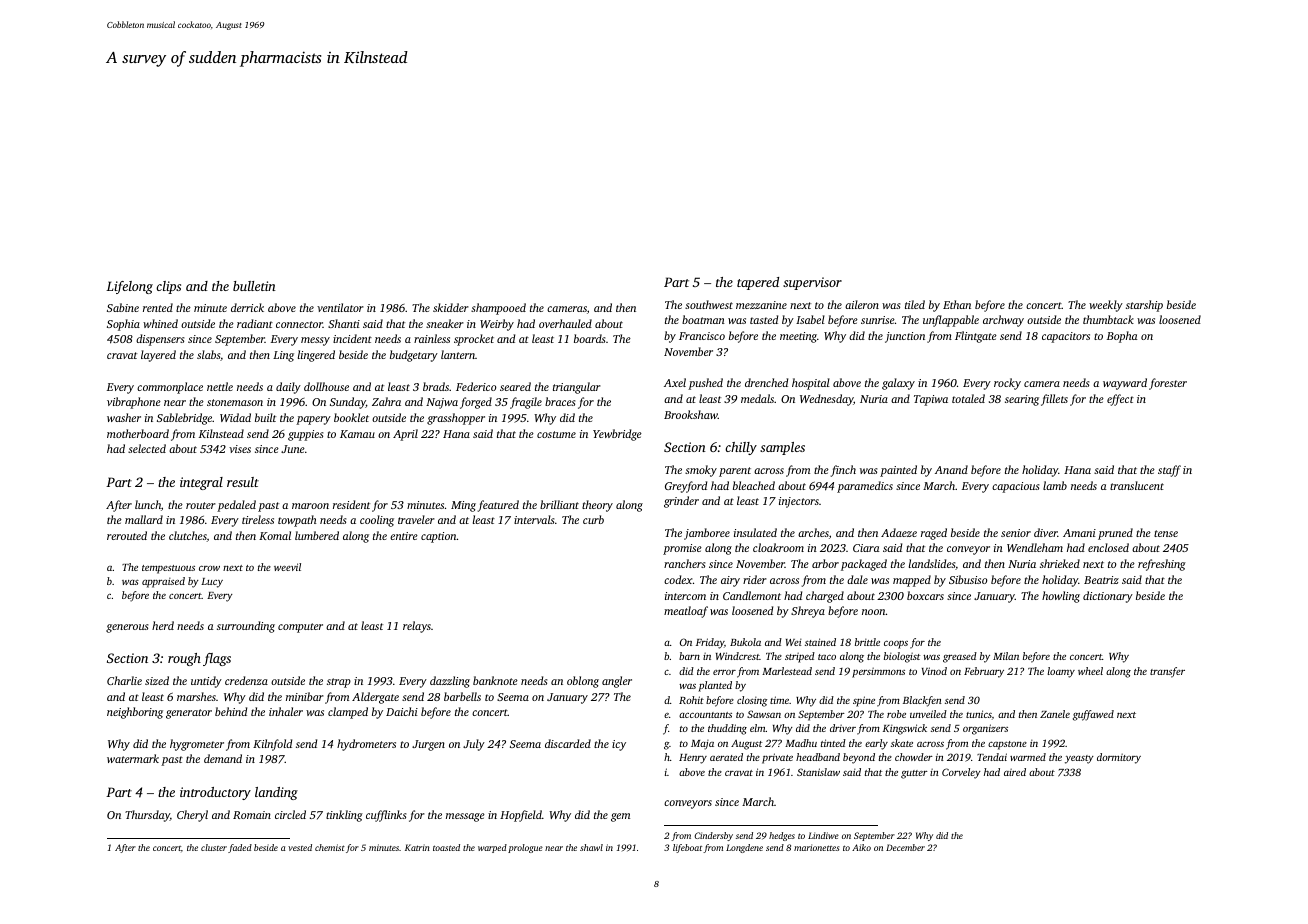  What do you see at coordinates (208, 354) in the screenshot?
I see `slabs` at bounding box center [208, 354].
